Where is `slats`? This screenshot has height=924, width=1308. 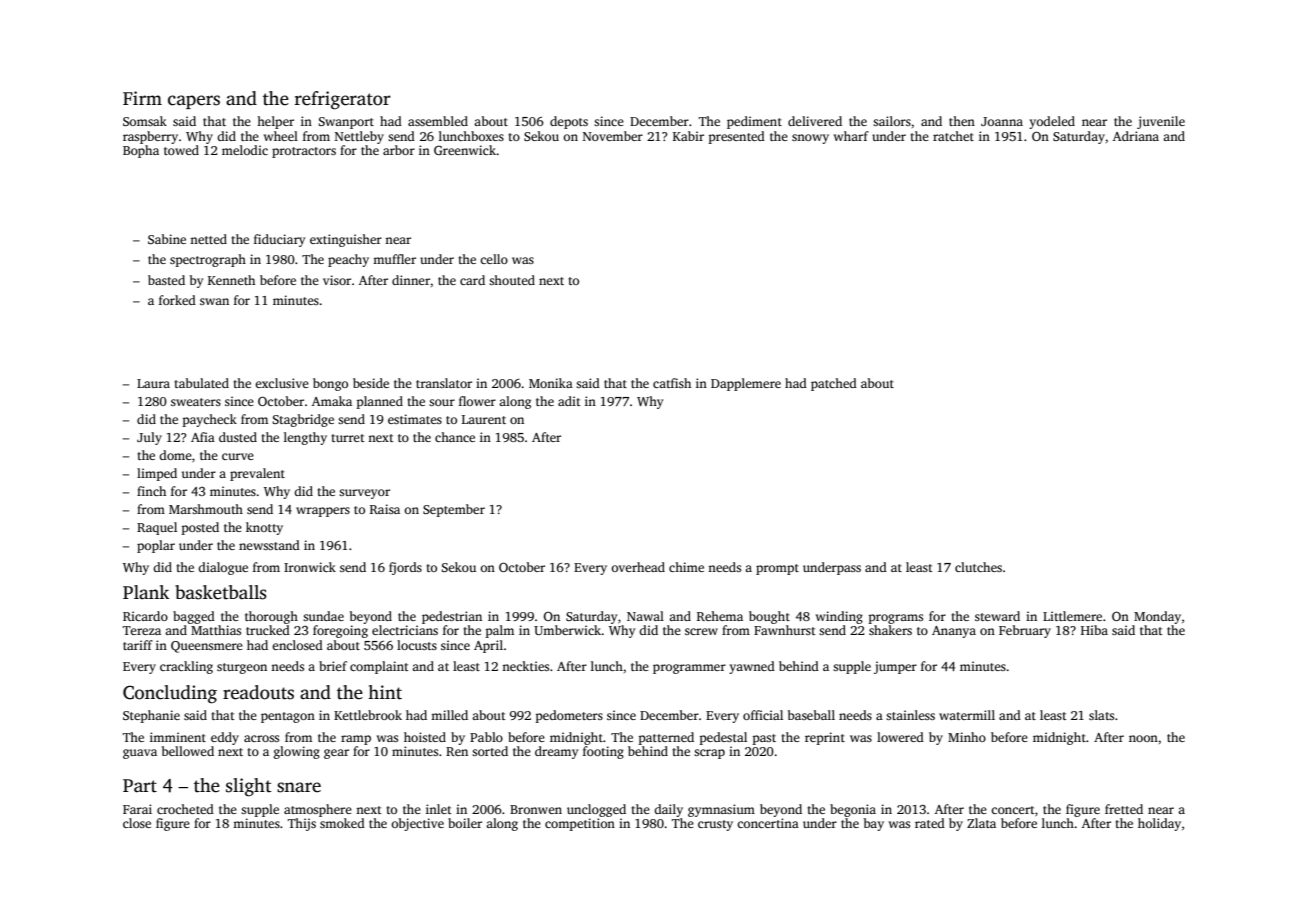
slats is located at coordinates (1101, 715).
